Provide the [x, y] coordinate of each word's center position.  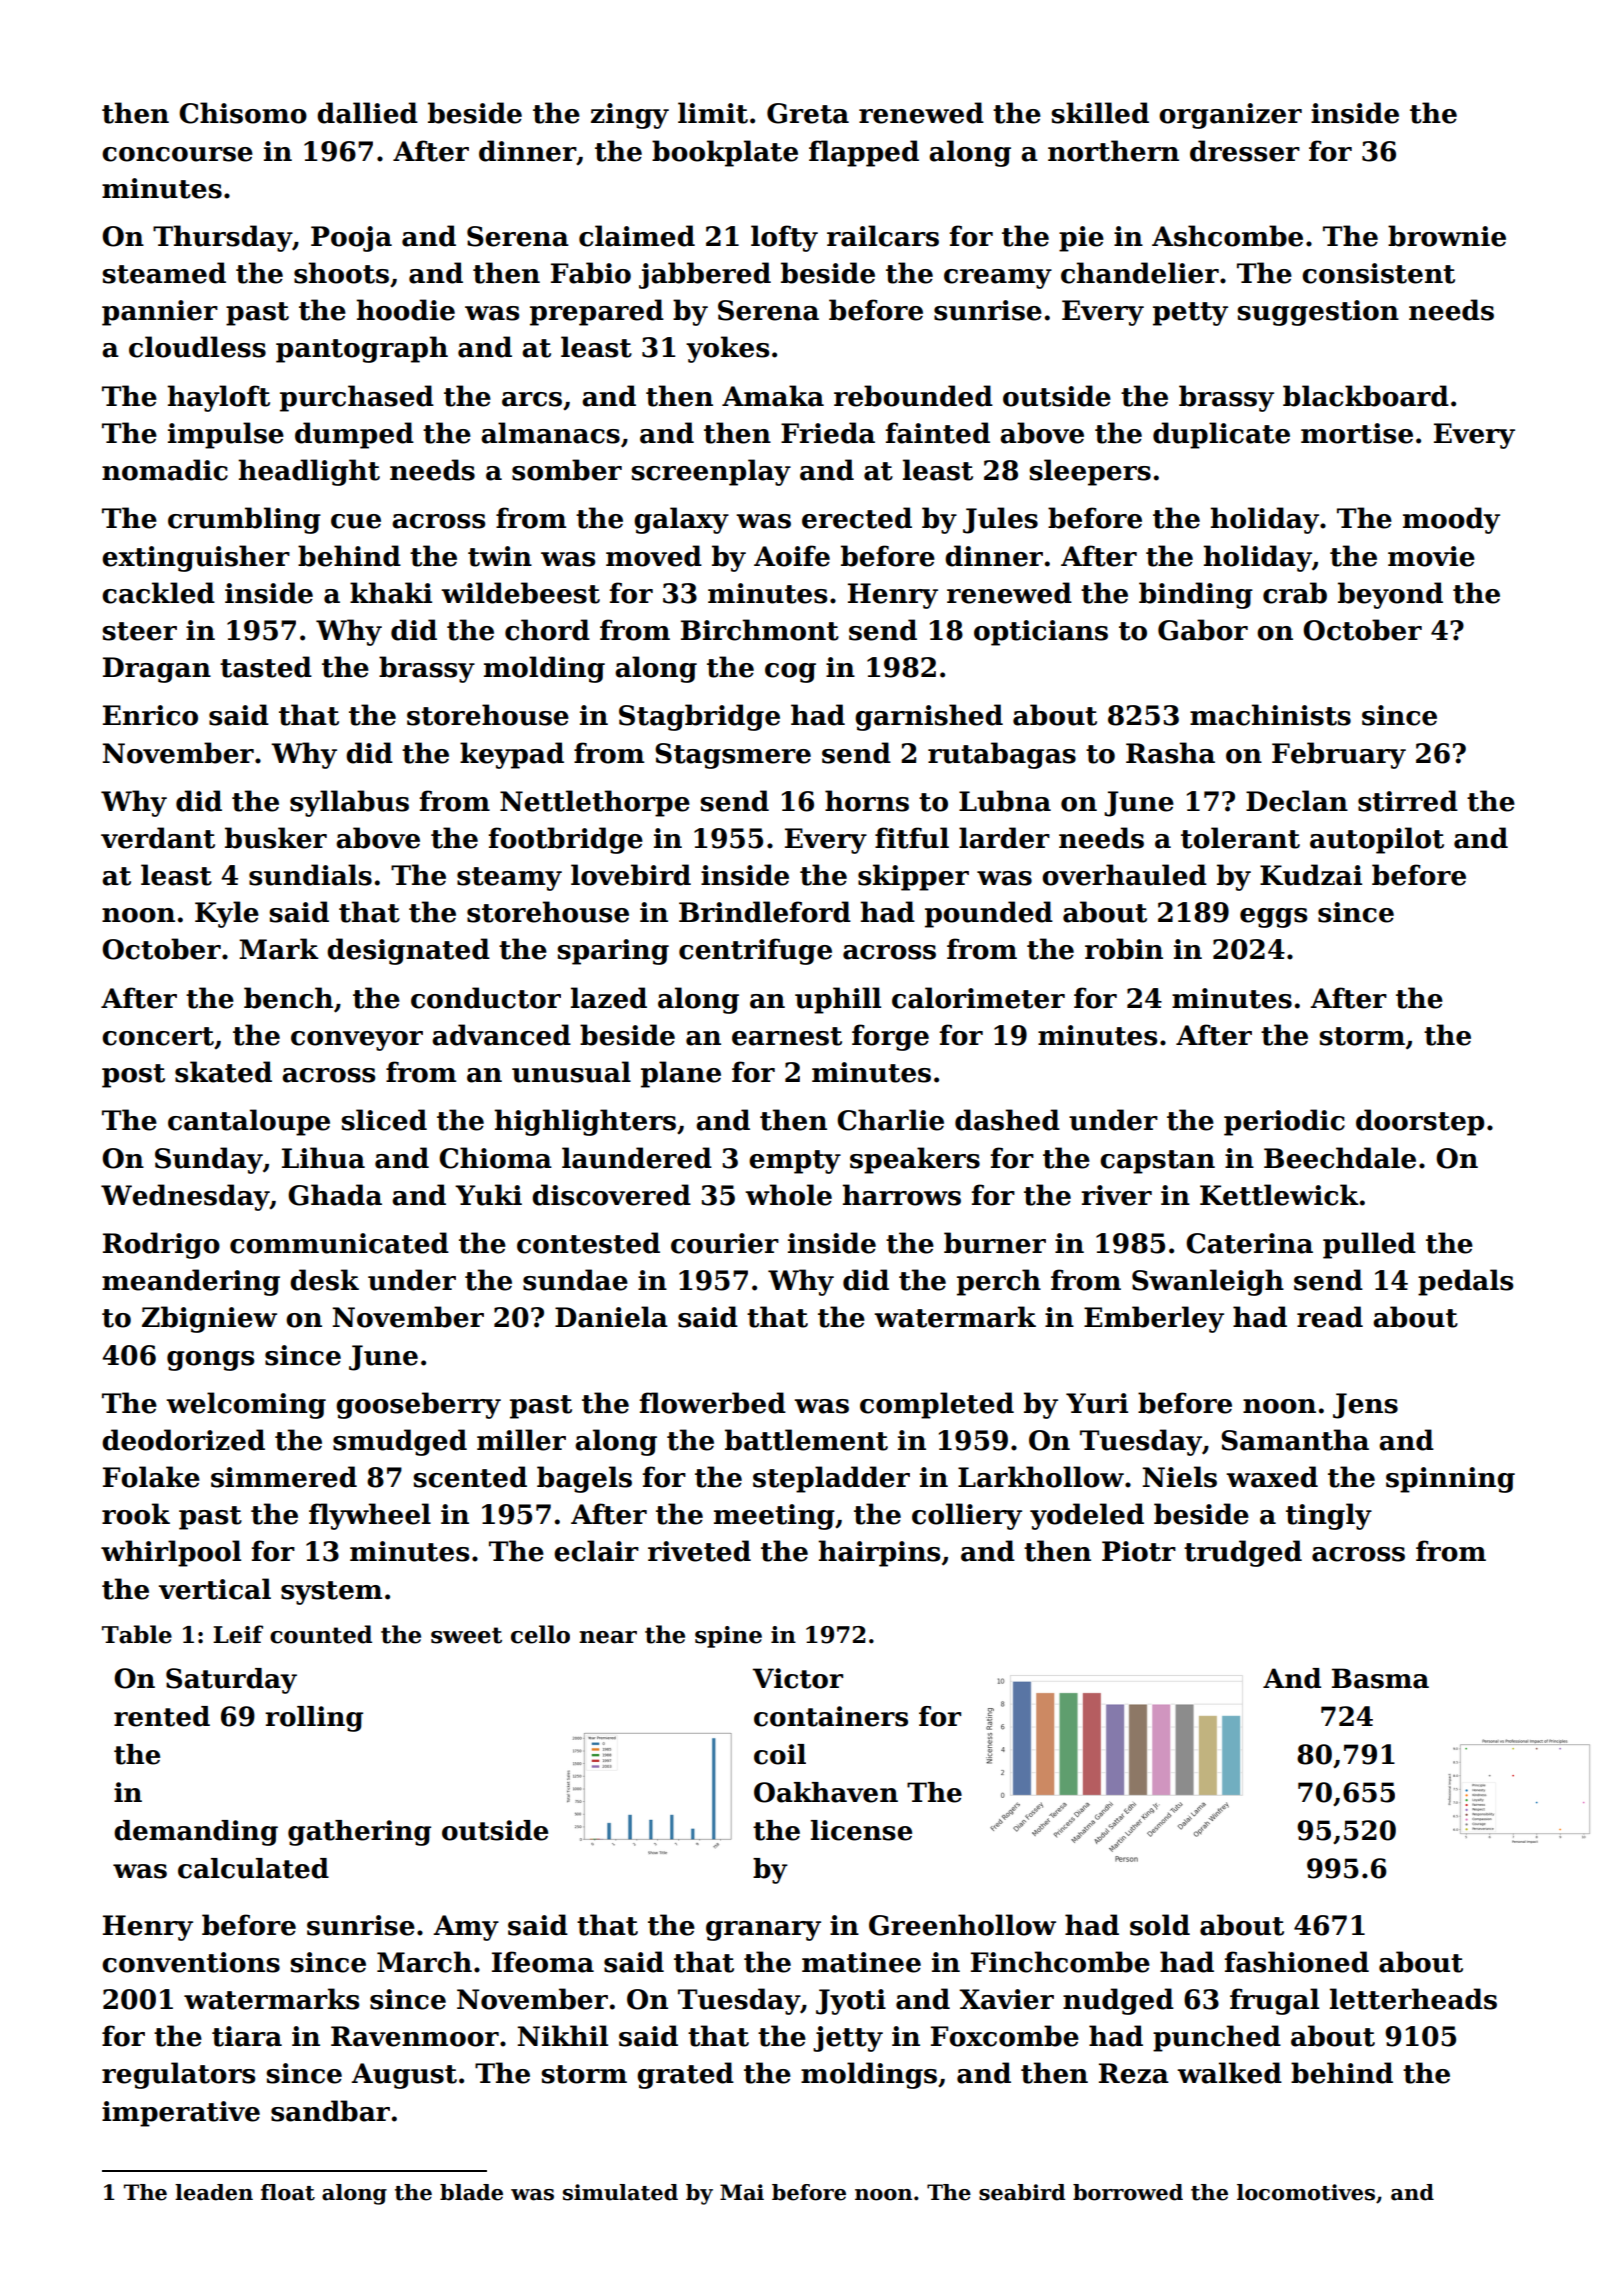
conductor [486, 998]
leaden [214, 2192]
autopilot [1377, 840]
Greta [808, 113]
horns [867, 801]
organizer [1230, 116]
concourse [177, 154]
